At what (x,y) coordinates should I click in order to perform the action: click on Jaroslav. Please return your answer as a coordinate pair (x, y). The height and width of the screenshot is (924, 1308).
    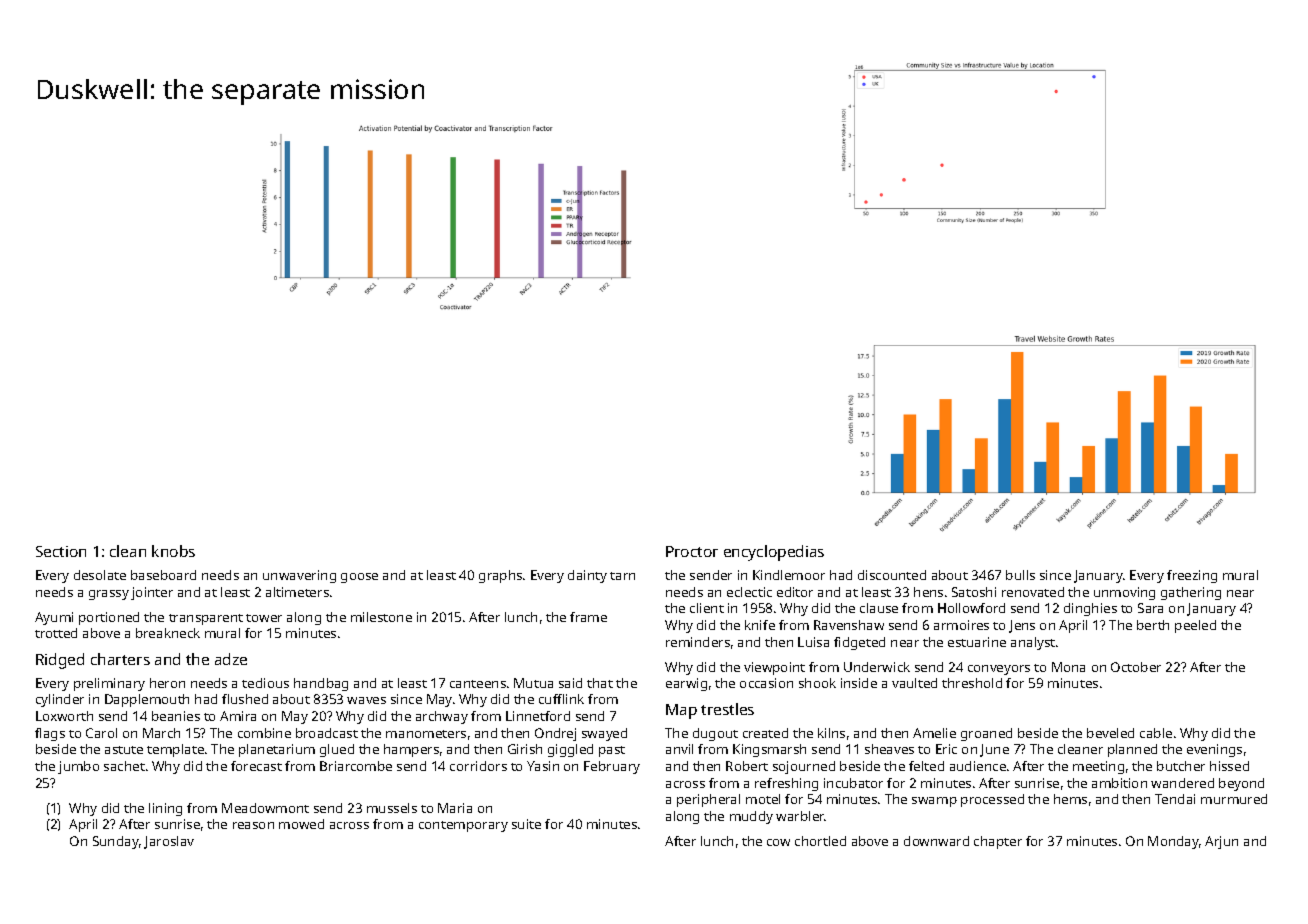
    Looking at the image, I should click on (169, 842).
